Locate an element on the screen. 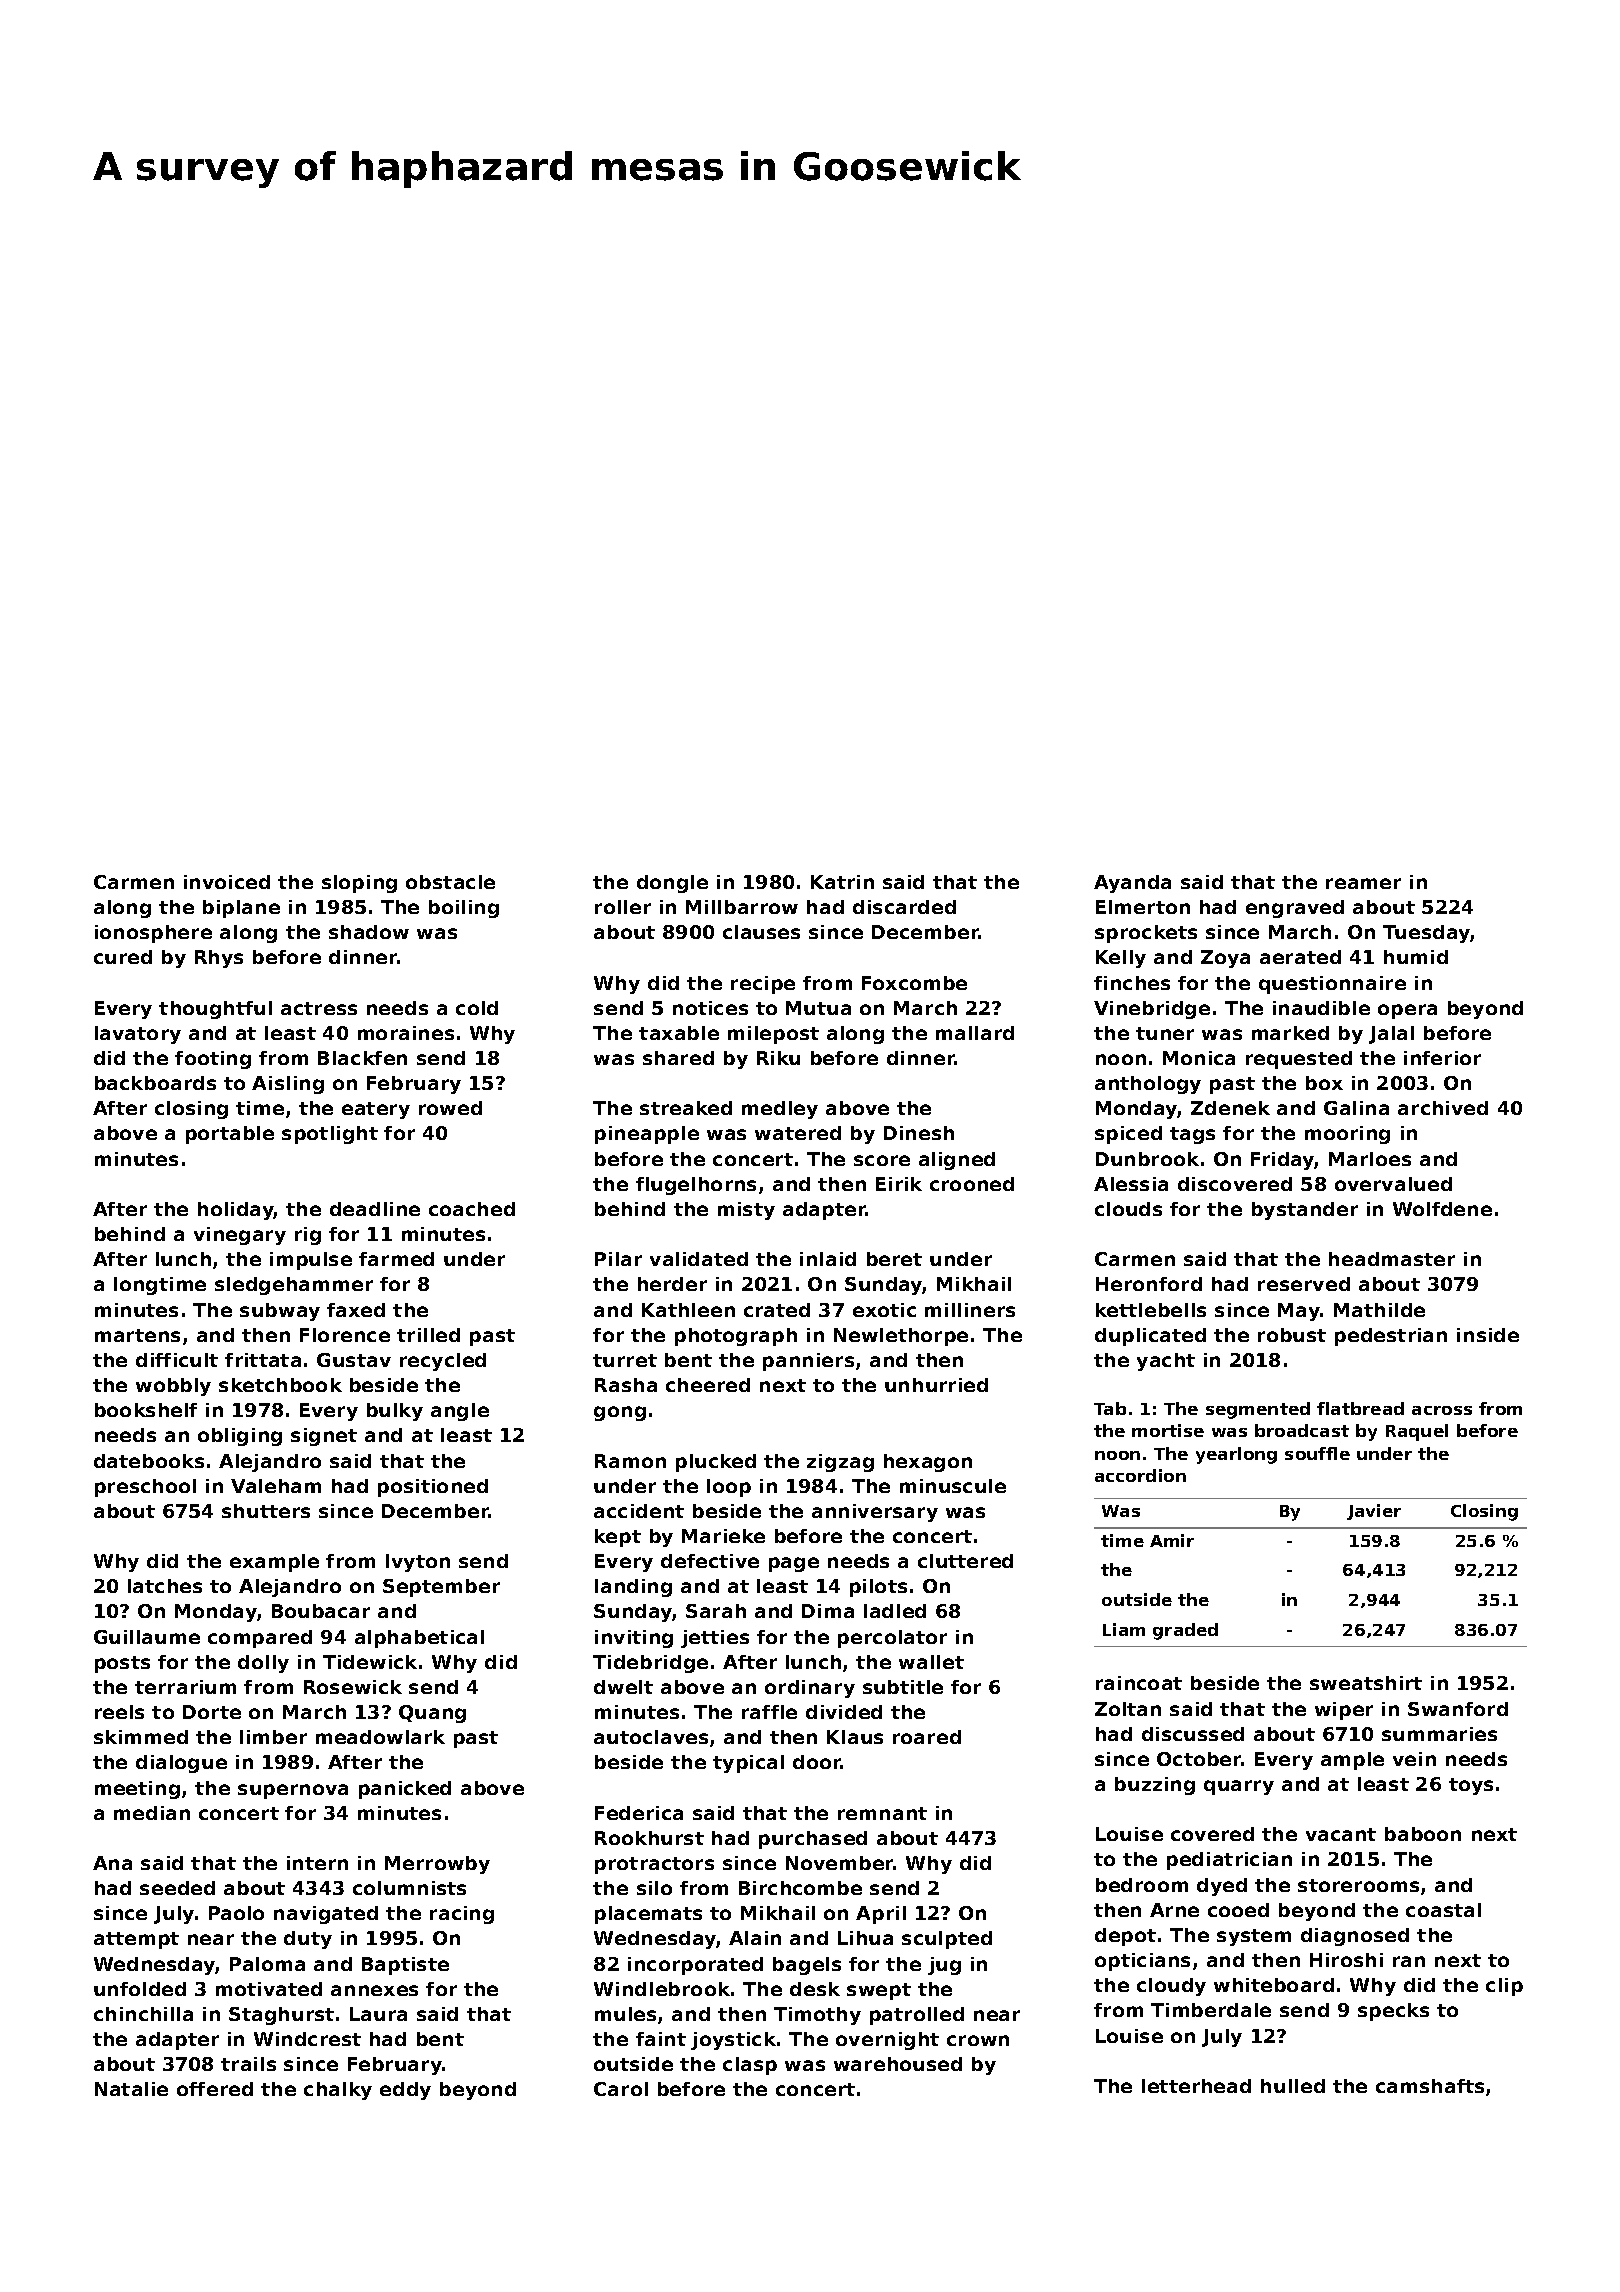 The height and width of the screenshot is (2292, 1620). offered is located at coordinates (215, 2089).
